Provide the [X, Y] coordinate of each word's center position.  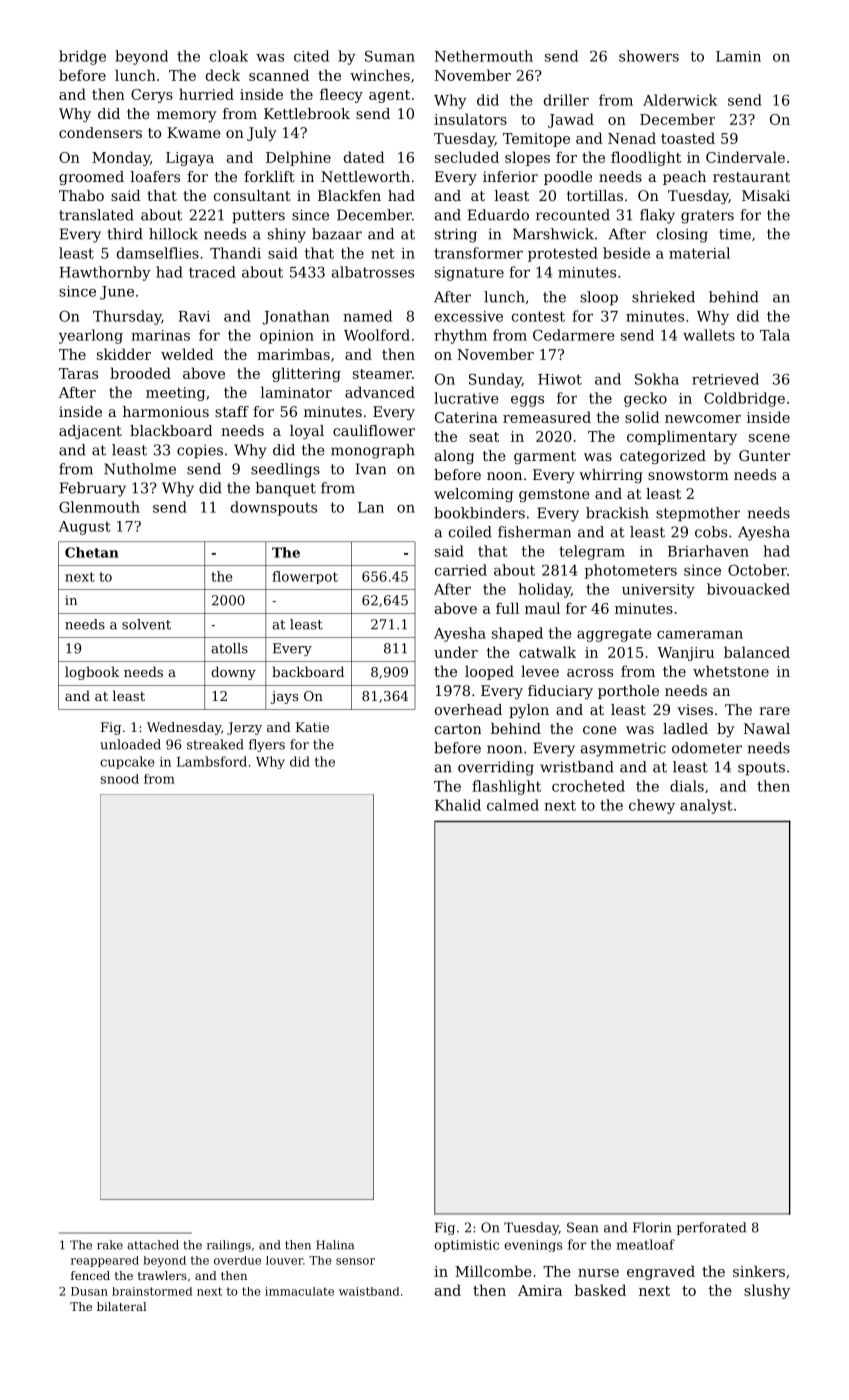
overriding [496, 768]
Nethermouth [484, 56]
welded [187, 354]
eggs [527, 401]
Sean [582, 1227]
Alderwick [680, 100]
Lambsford [212, 761]
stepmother [698, 514]
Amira [540, 1290]
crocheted [588, 786]
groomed [91, 178]
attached [153, 1245]
